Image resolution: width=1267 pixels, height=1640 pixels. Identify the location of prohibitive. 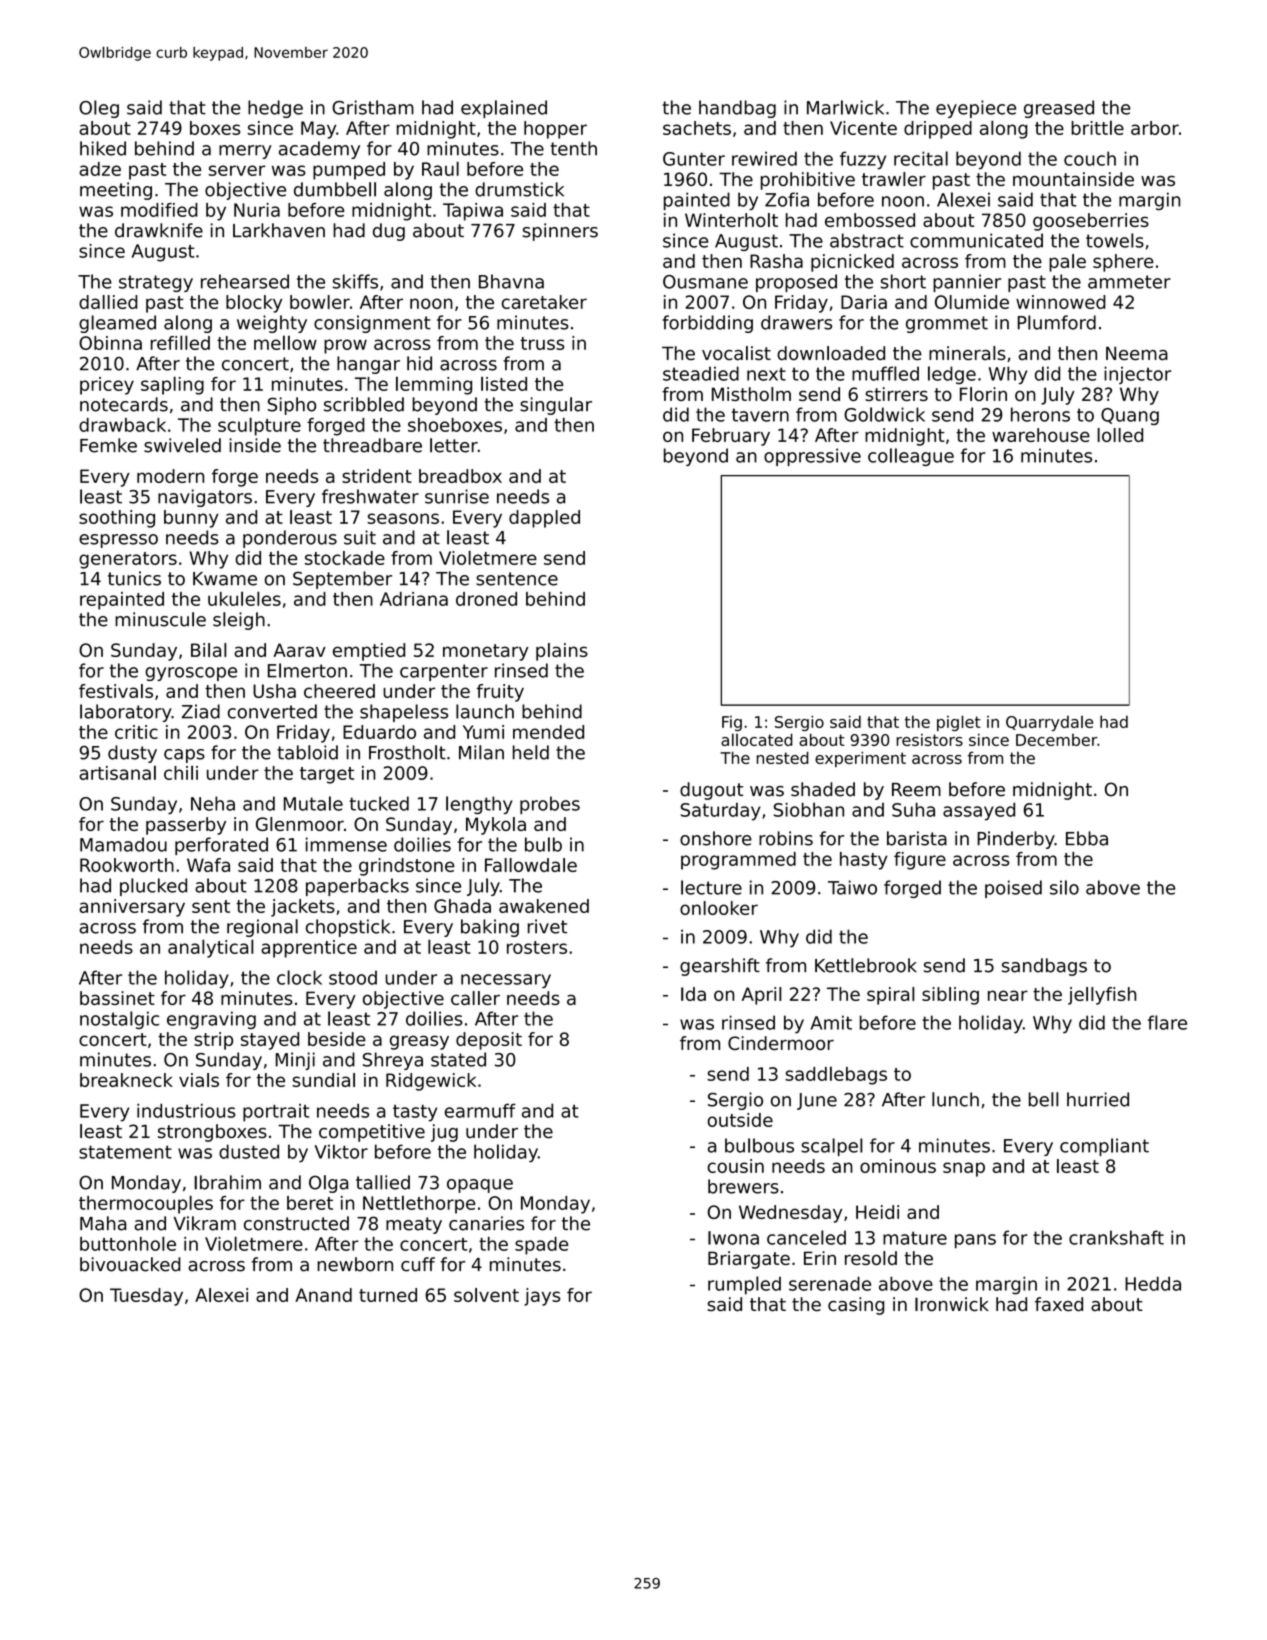
(808, 181).
